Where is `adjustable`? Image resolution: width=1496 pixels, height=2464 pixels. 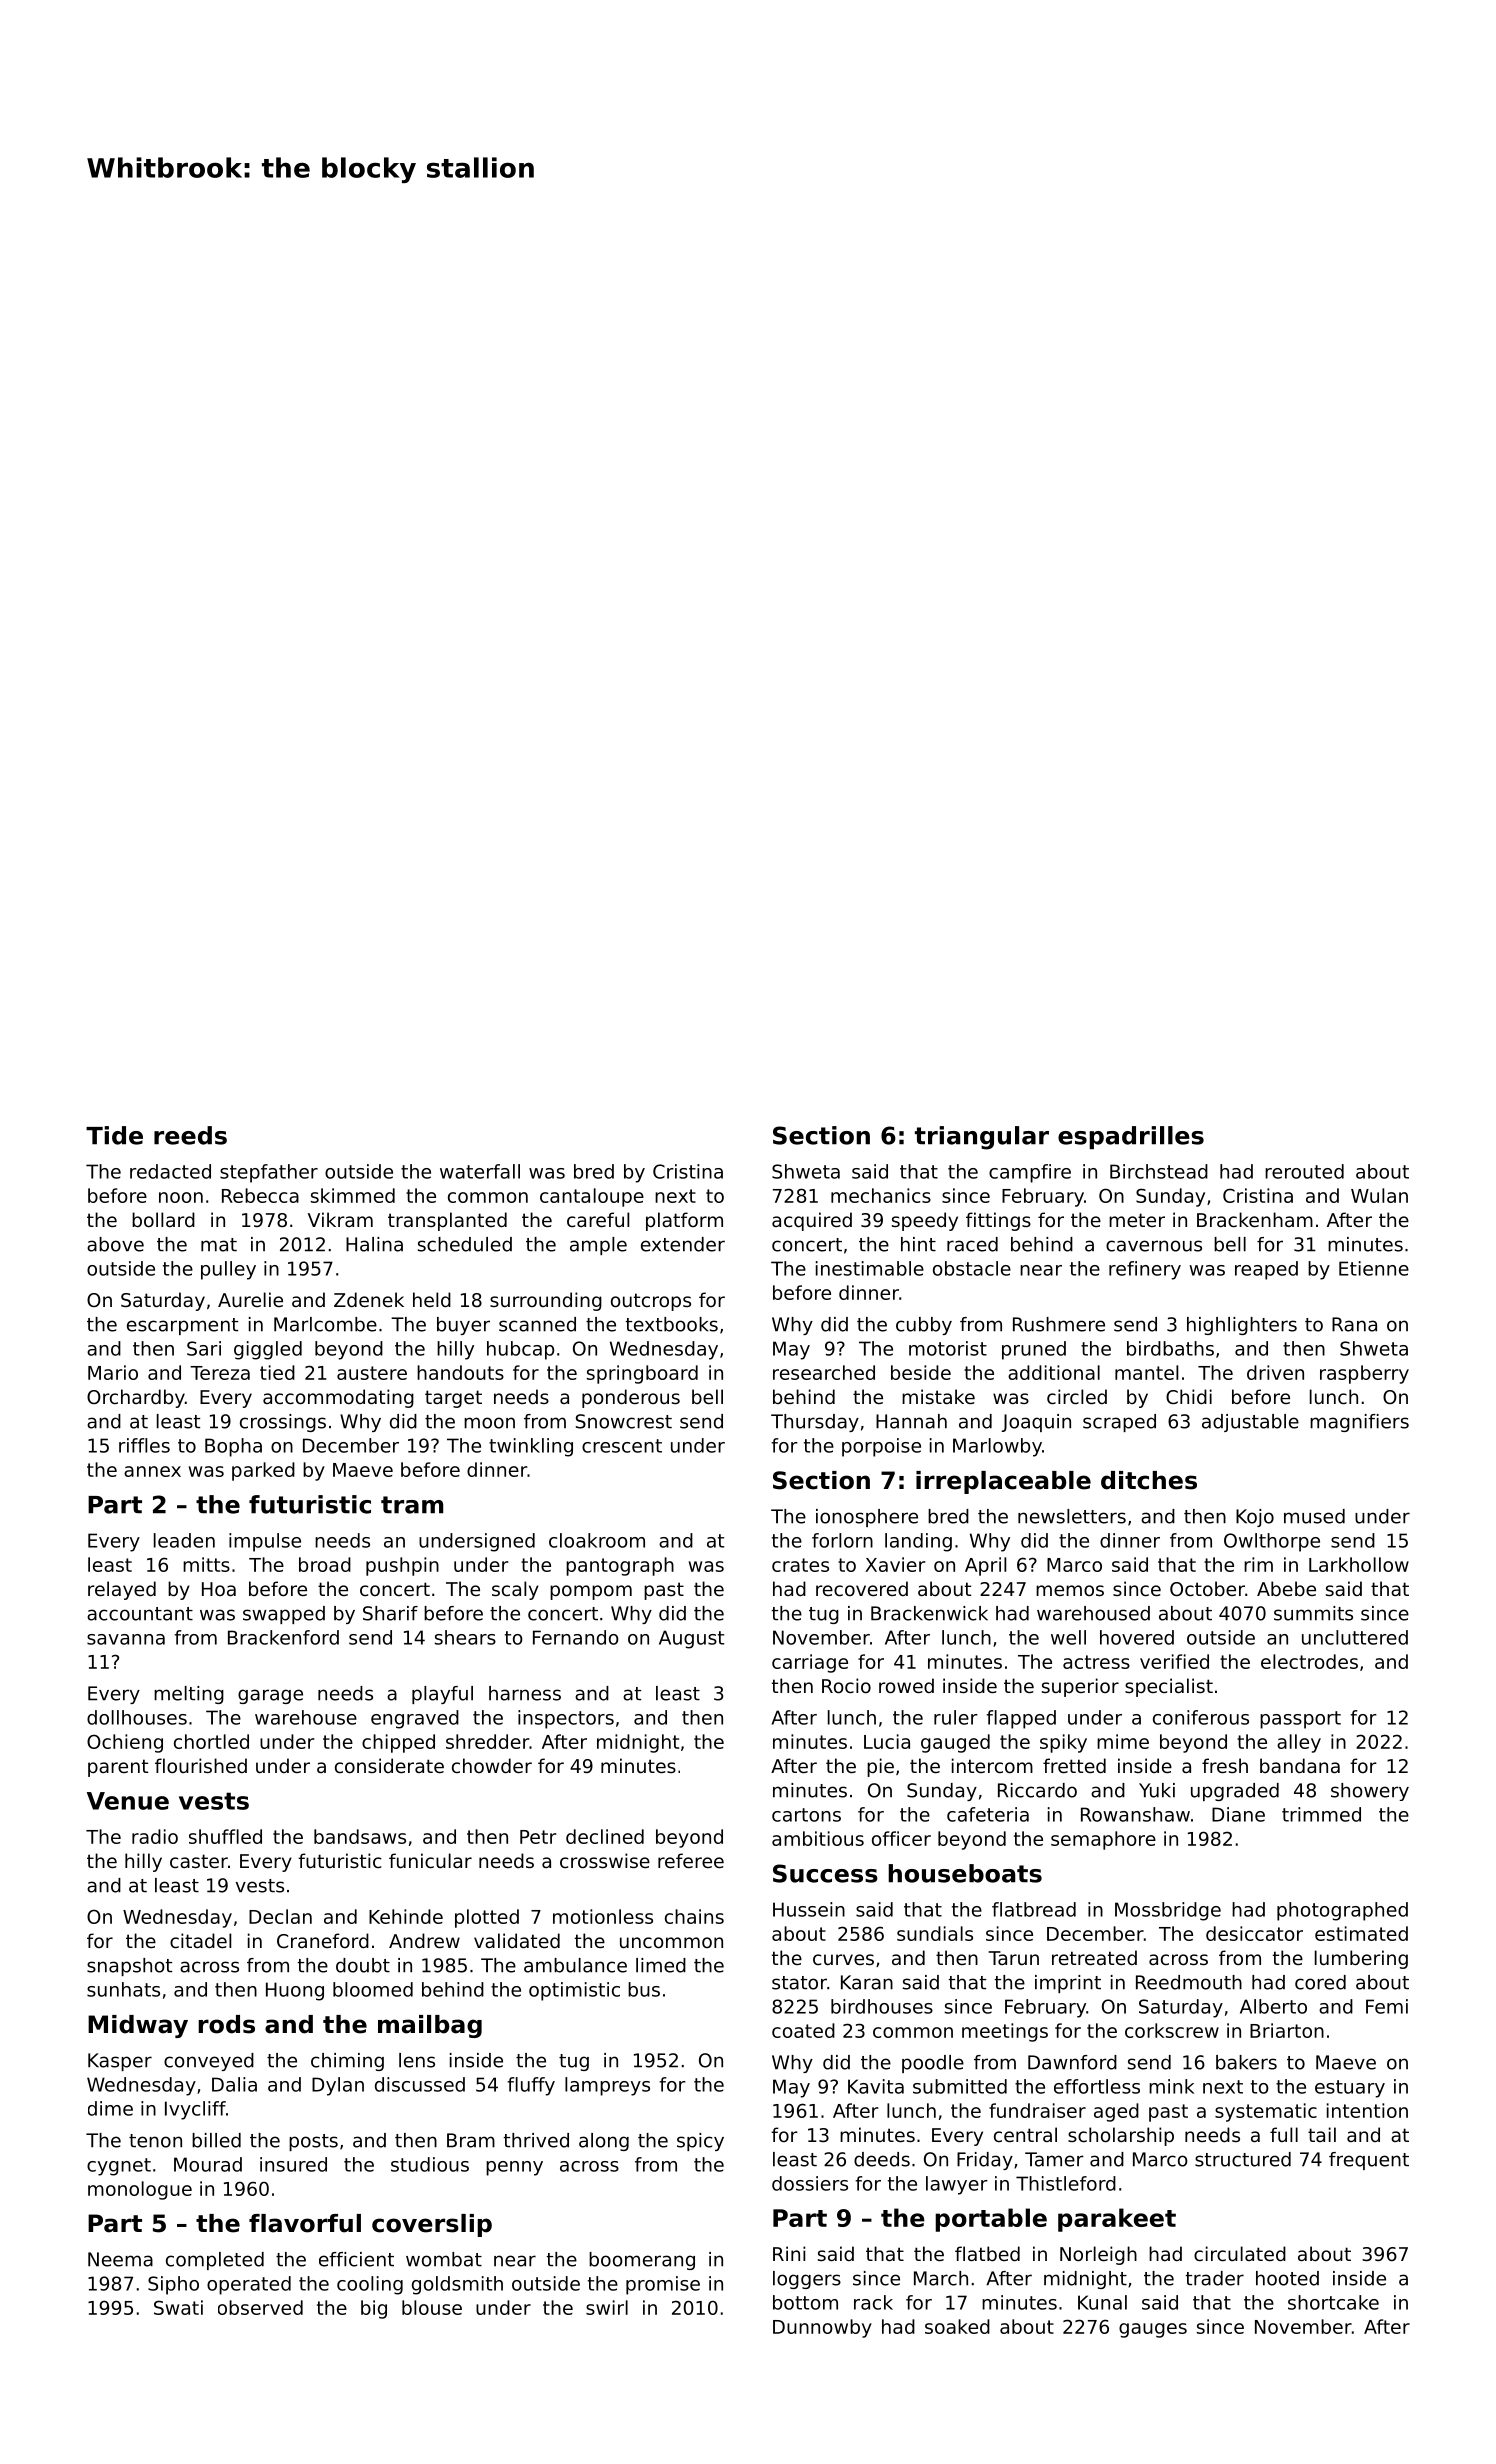
adjustable is located at coordinates (1250, 1423).
